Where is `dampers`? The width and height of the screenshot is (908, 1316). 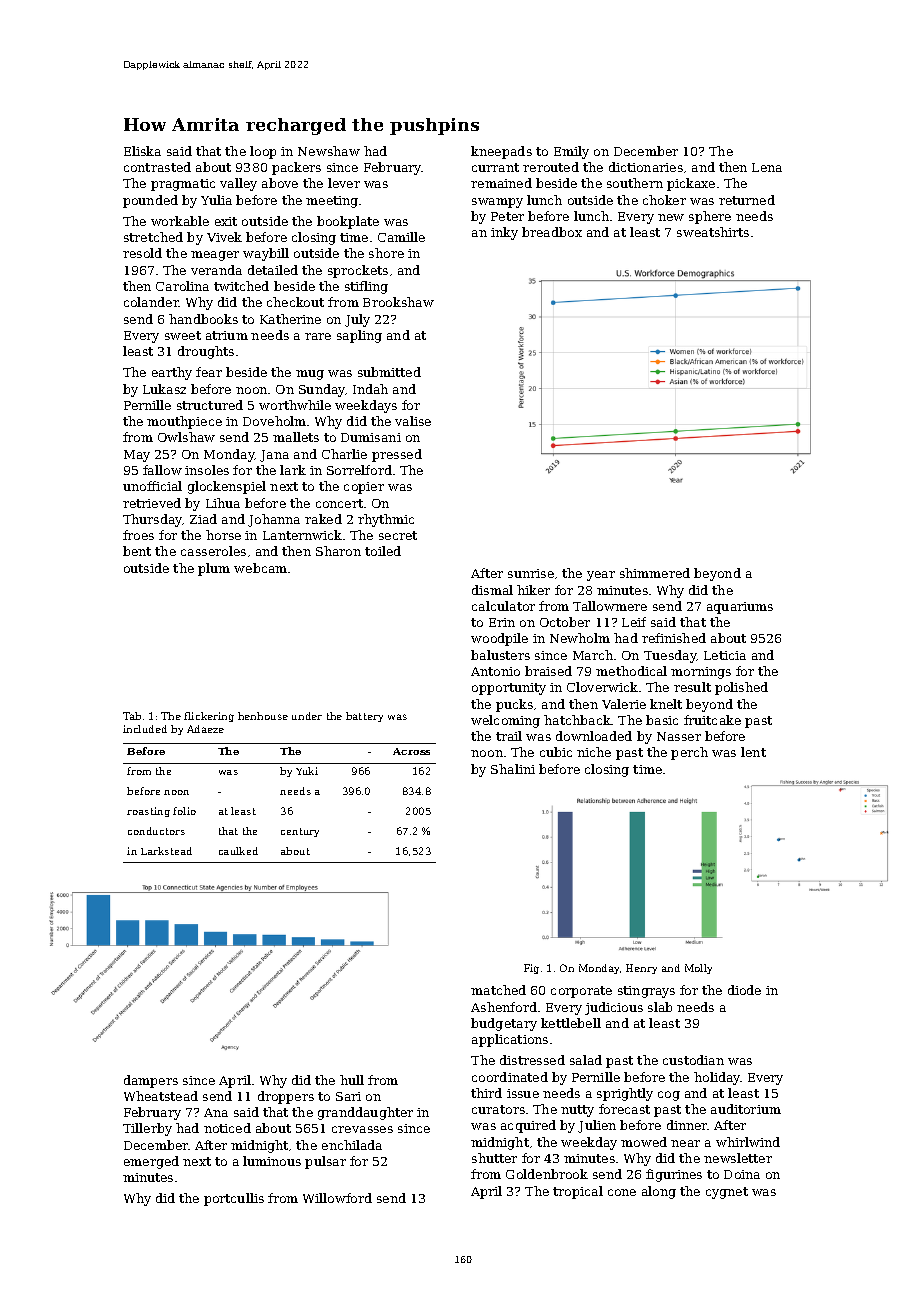
dampers is located at coordinates (151, 1081).
